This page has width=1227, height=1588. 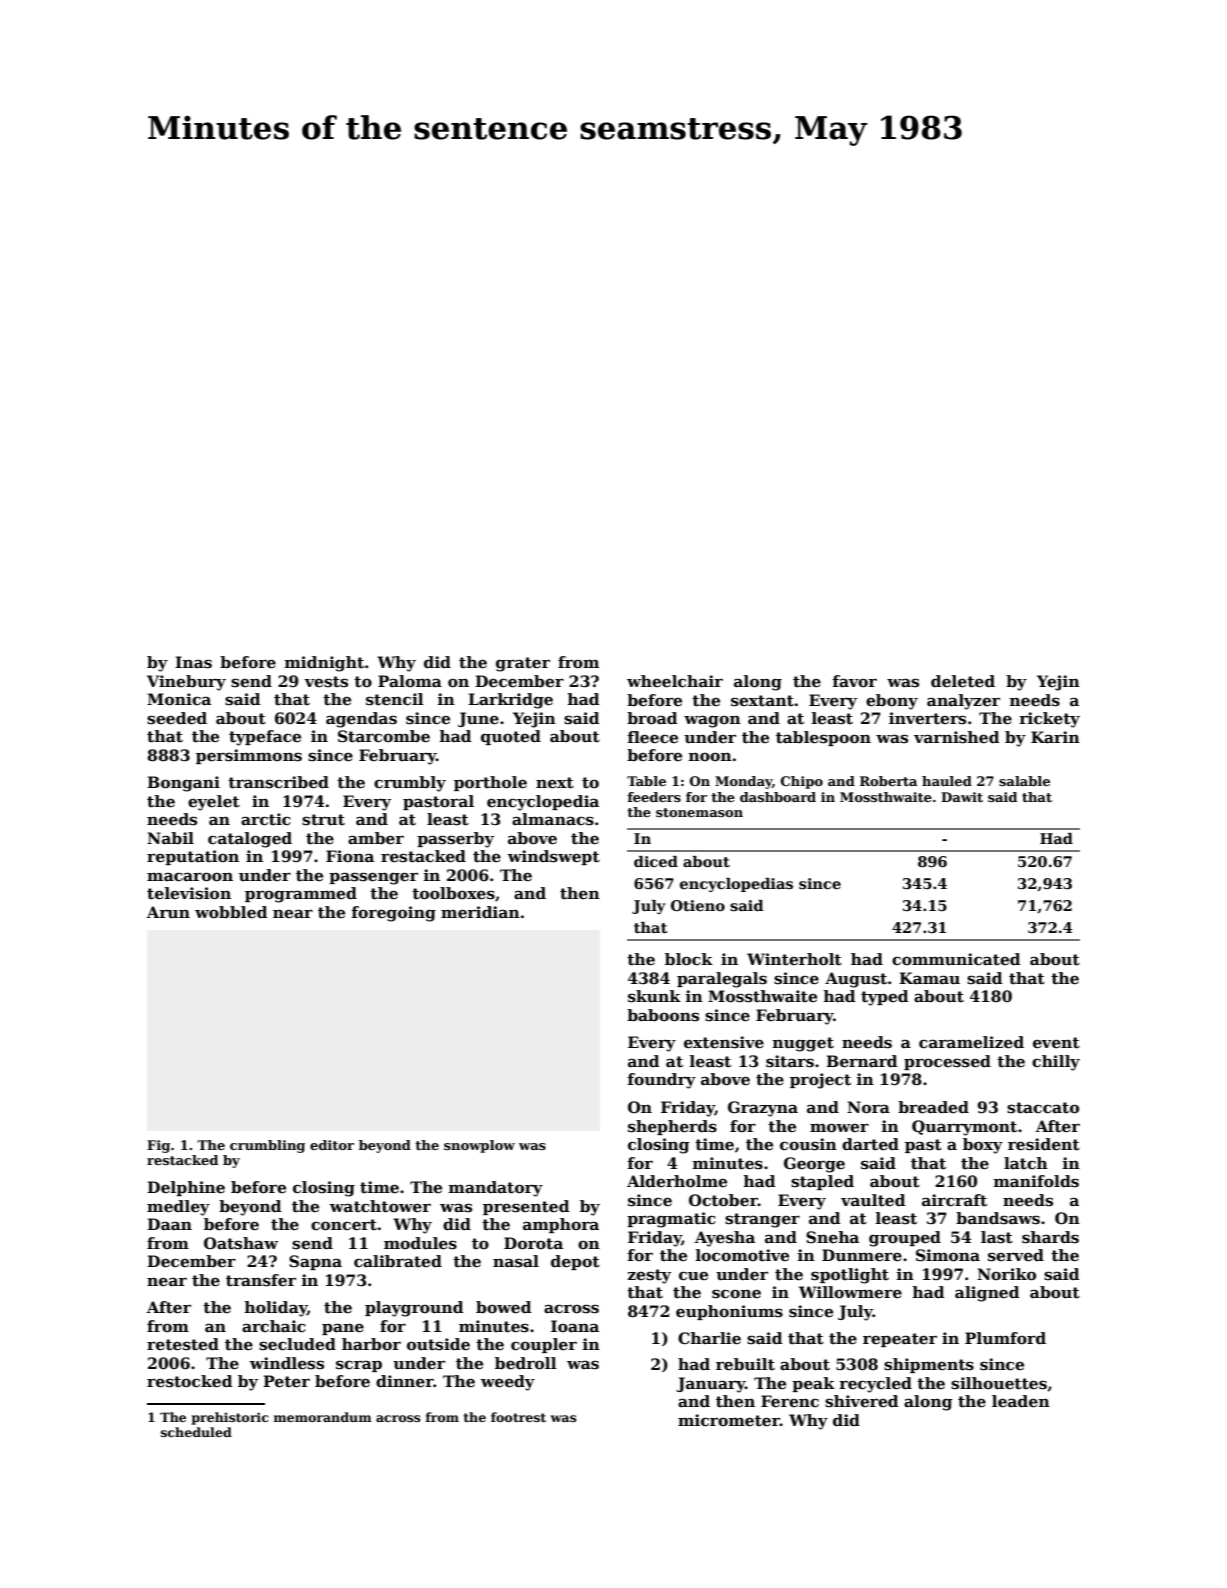 What do you see at coordinates (326, 682) in the page?
I see `vests` at bounding box center [326, 682].
